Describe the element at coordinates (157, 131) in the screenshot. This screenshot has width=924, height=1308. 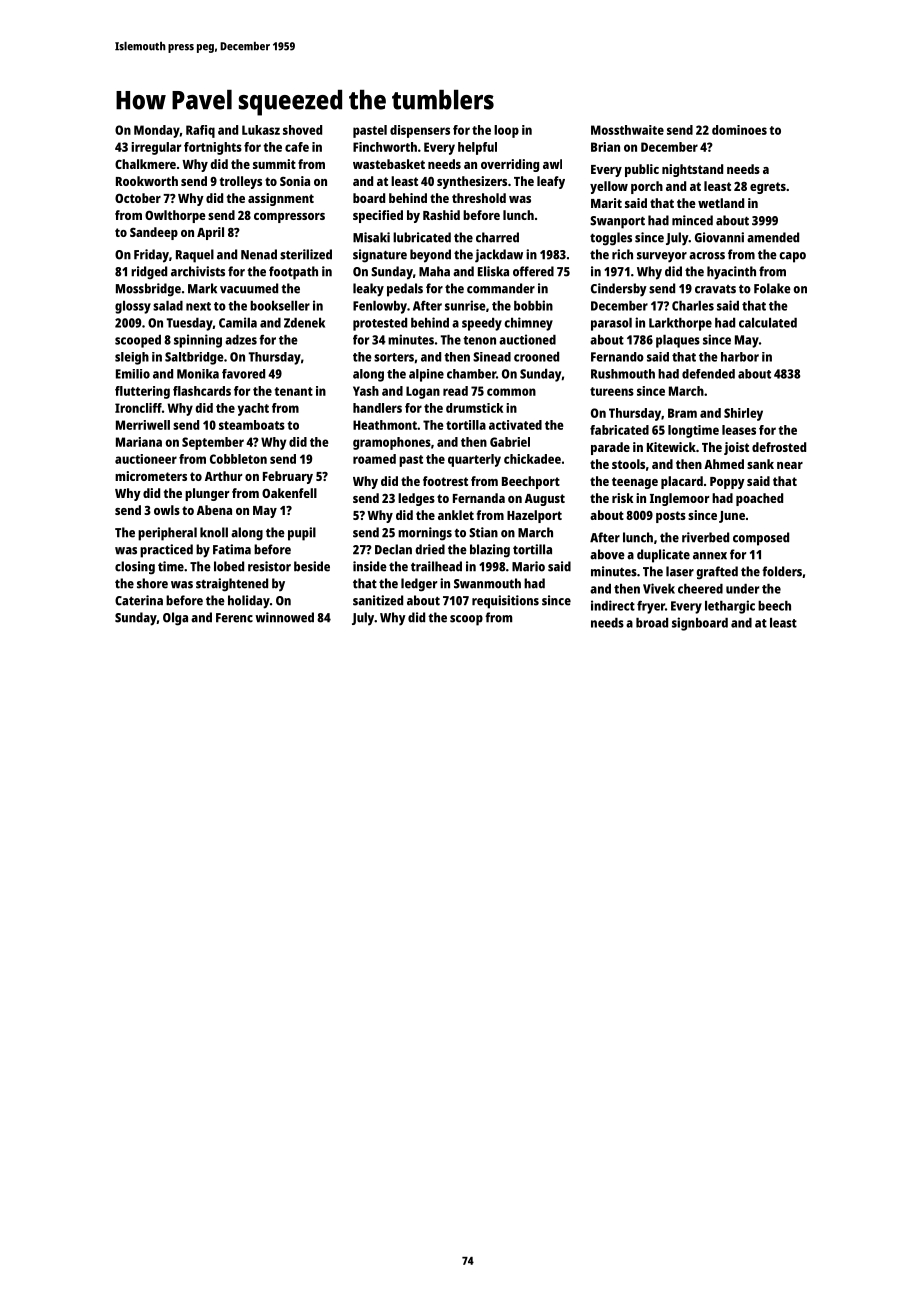
I see `Monday` at that location.
